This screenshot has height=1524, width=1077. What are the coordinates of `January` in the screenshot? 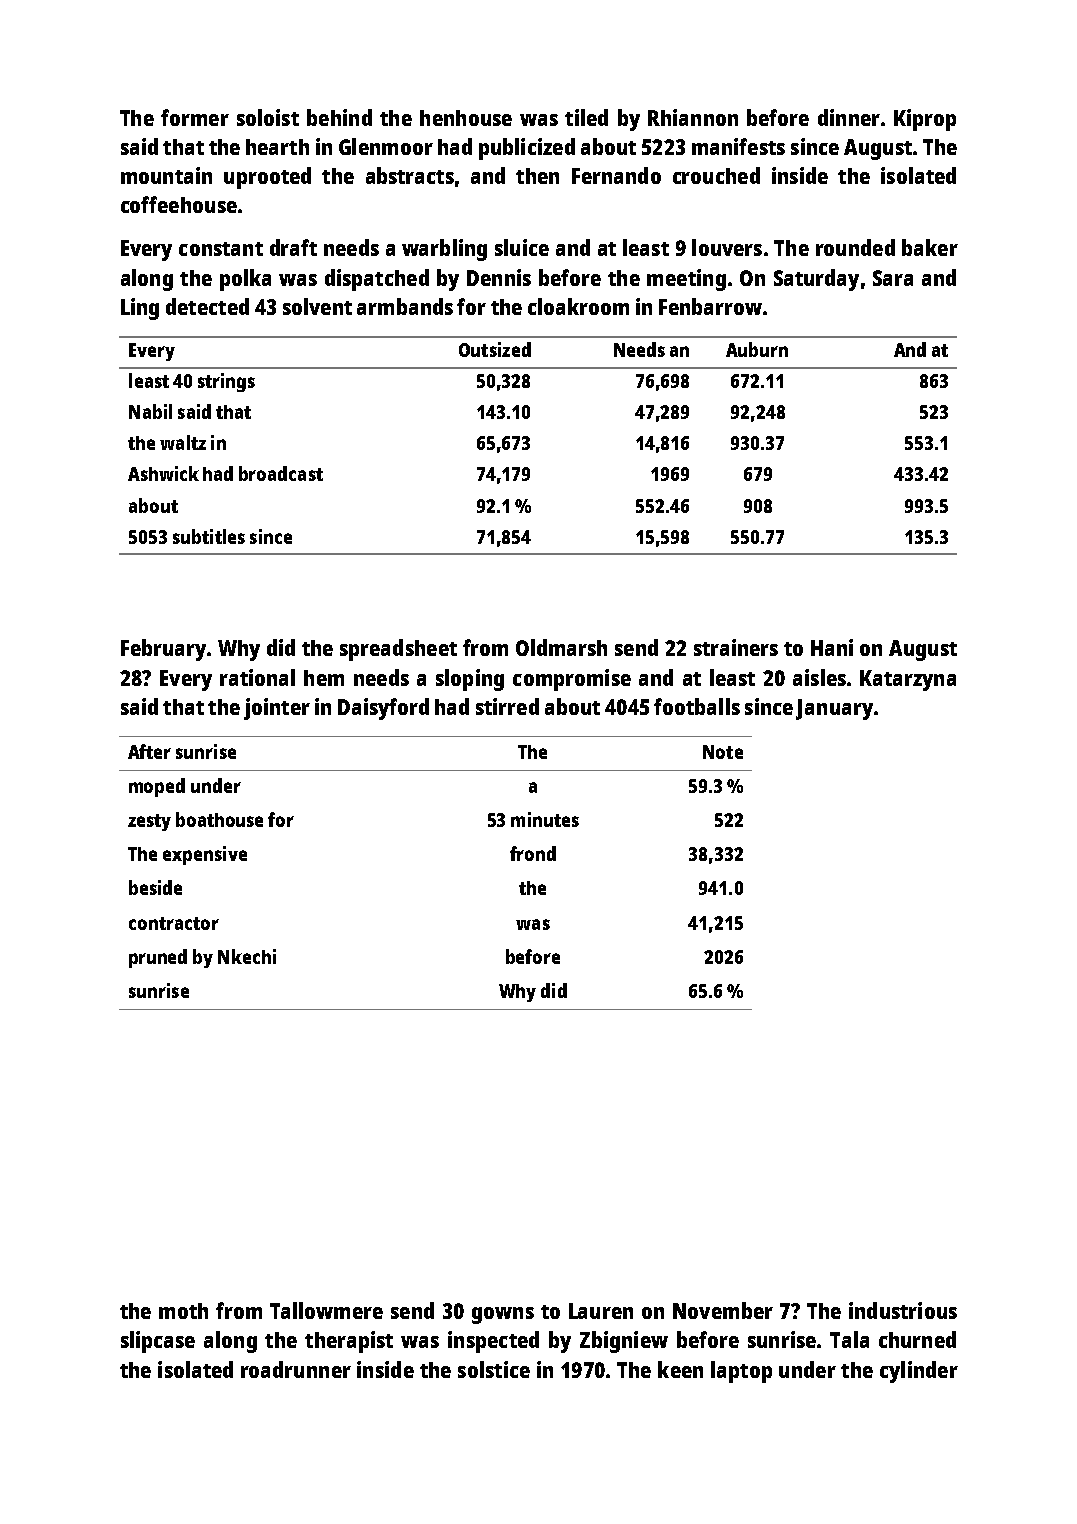 It's located at (834, 709).
